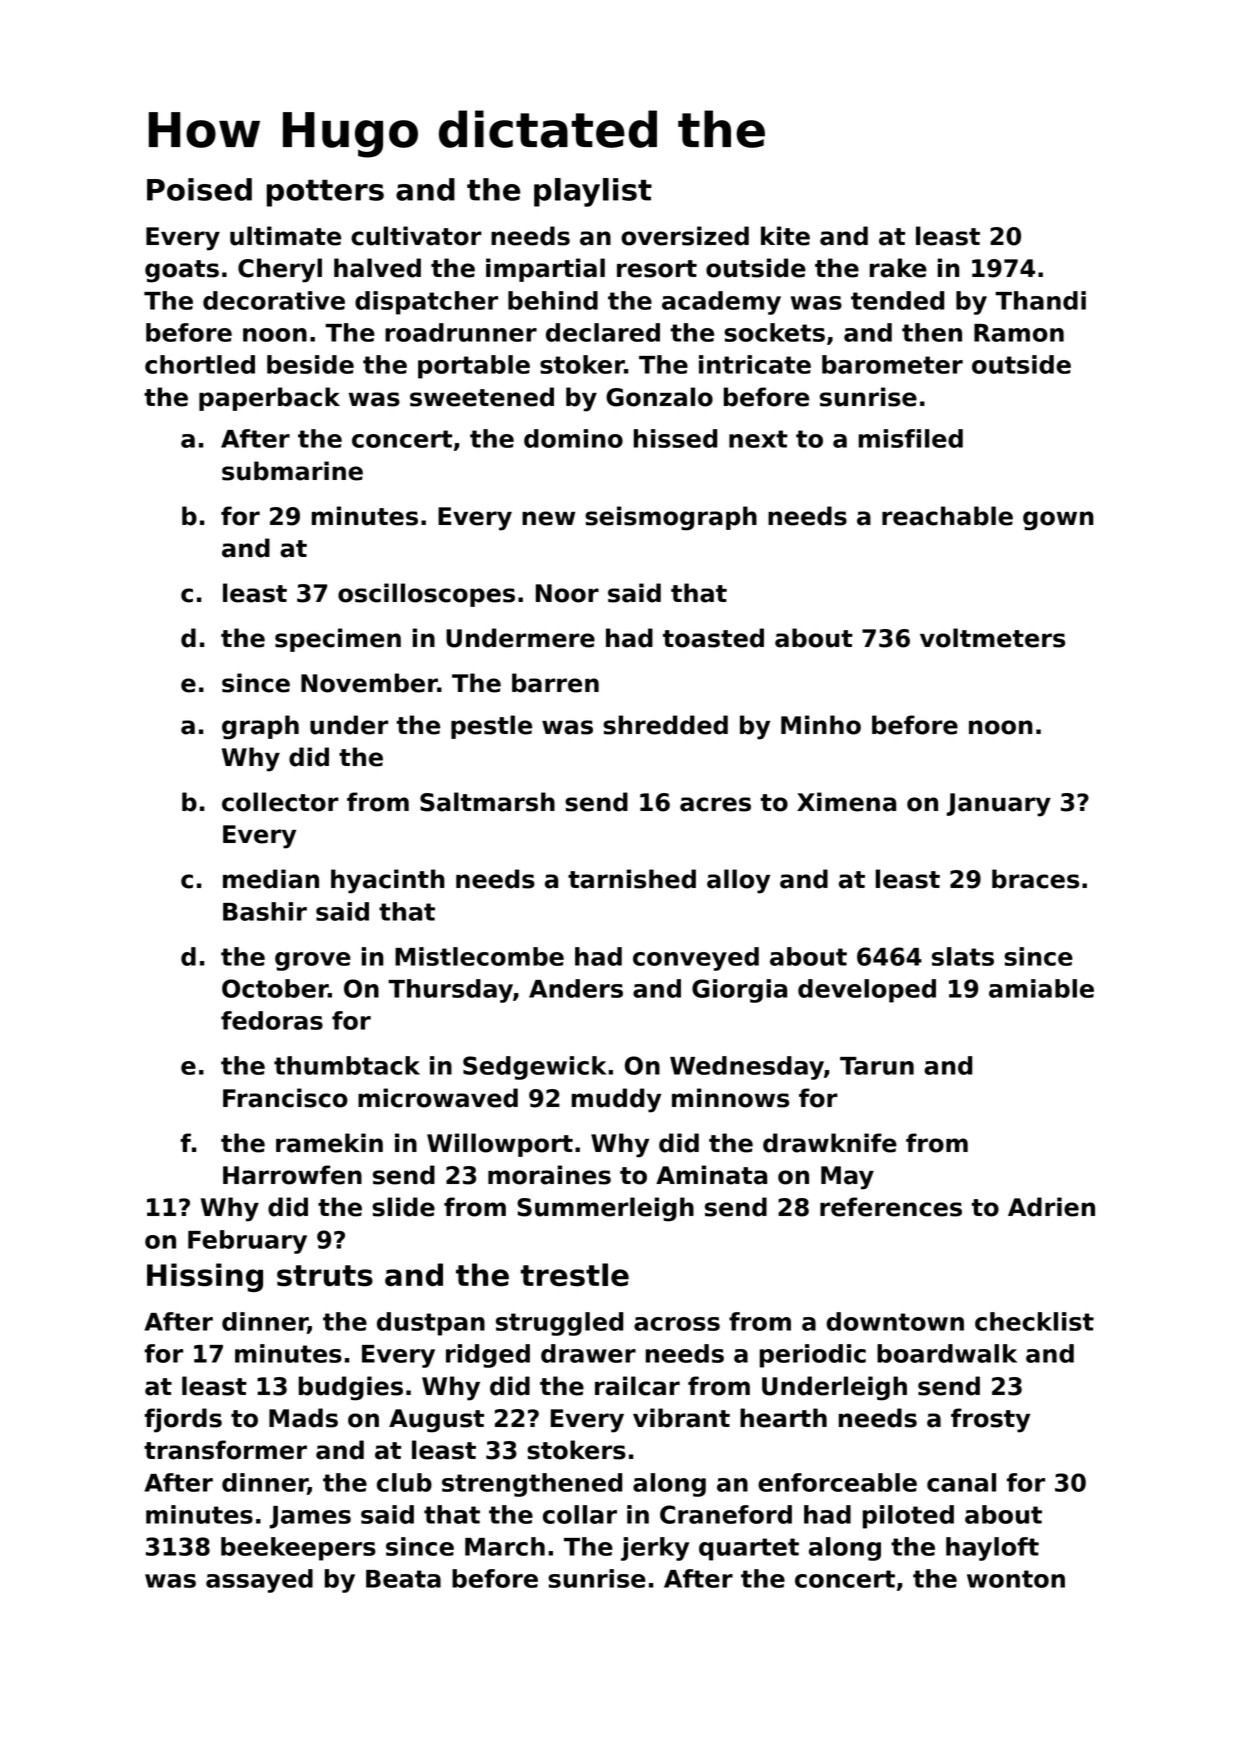 The width and height of the document is (1242, 1757). Describe the element at coordinates (963, 956) in the document. I see `slats` at that location.
